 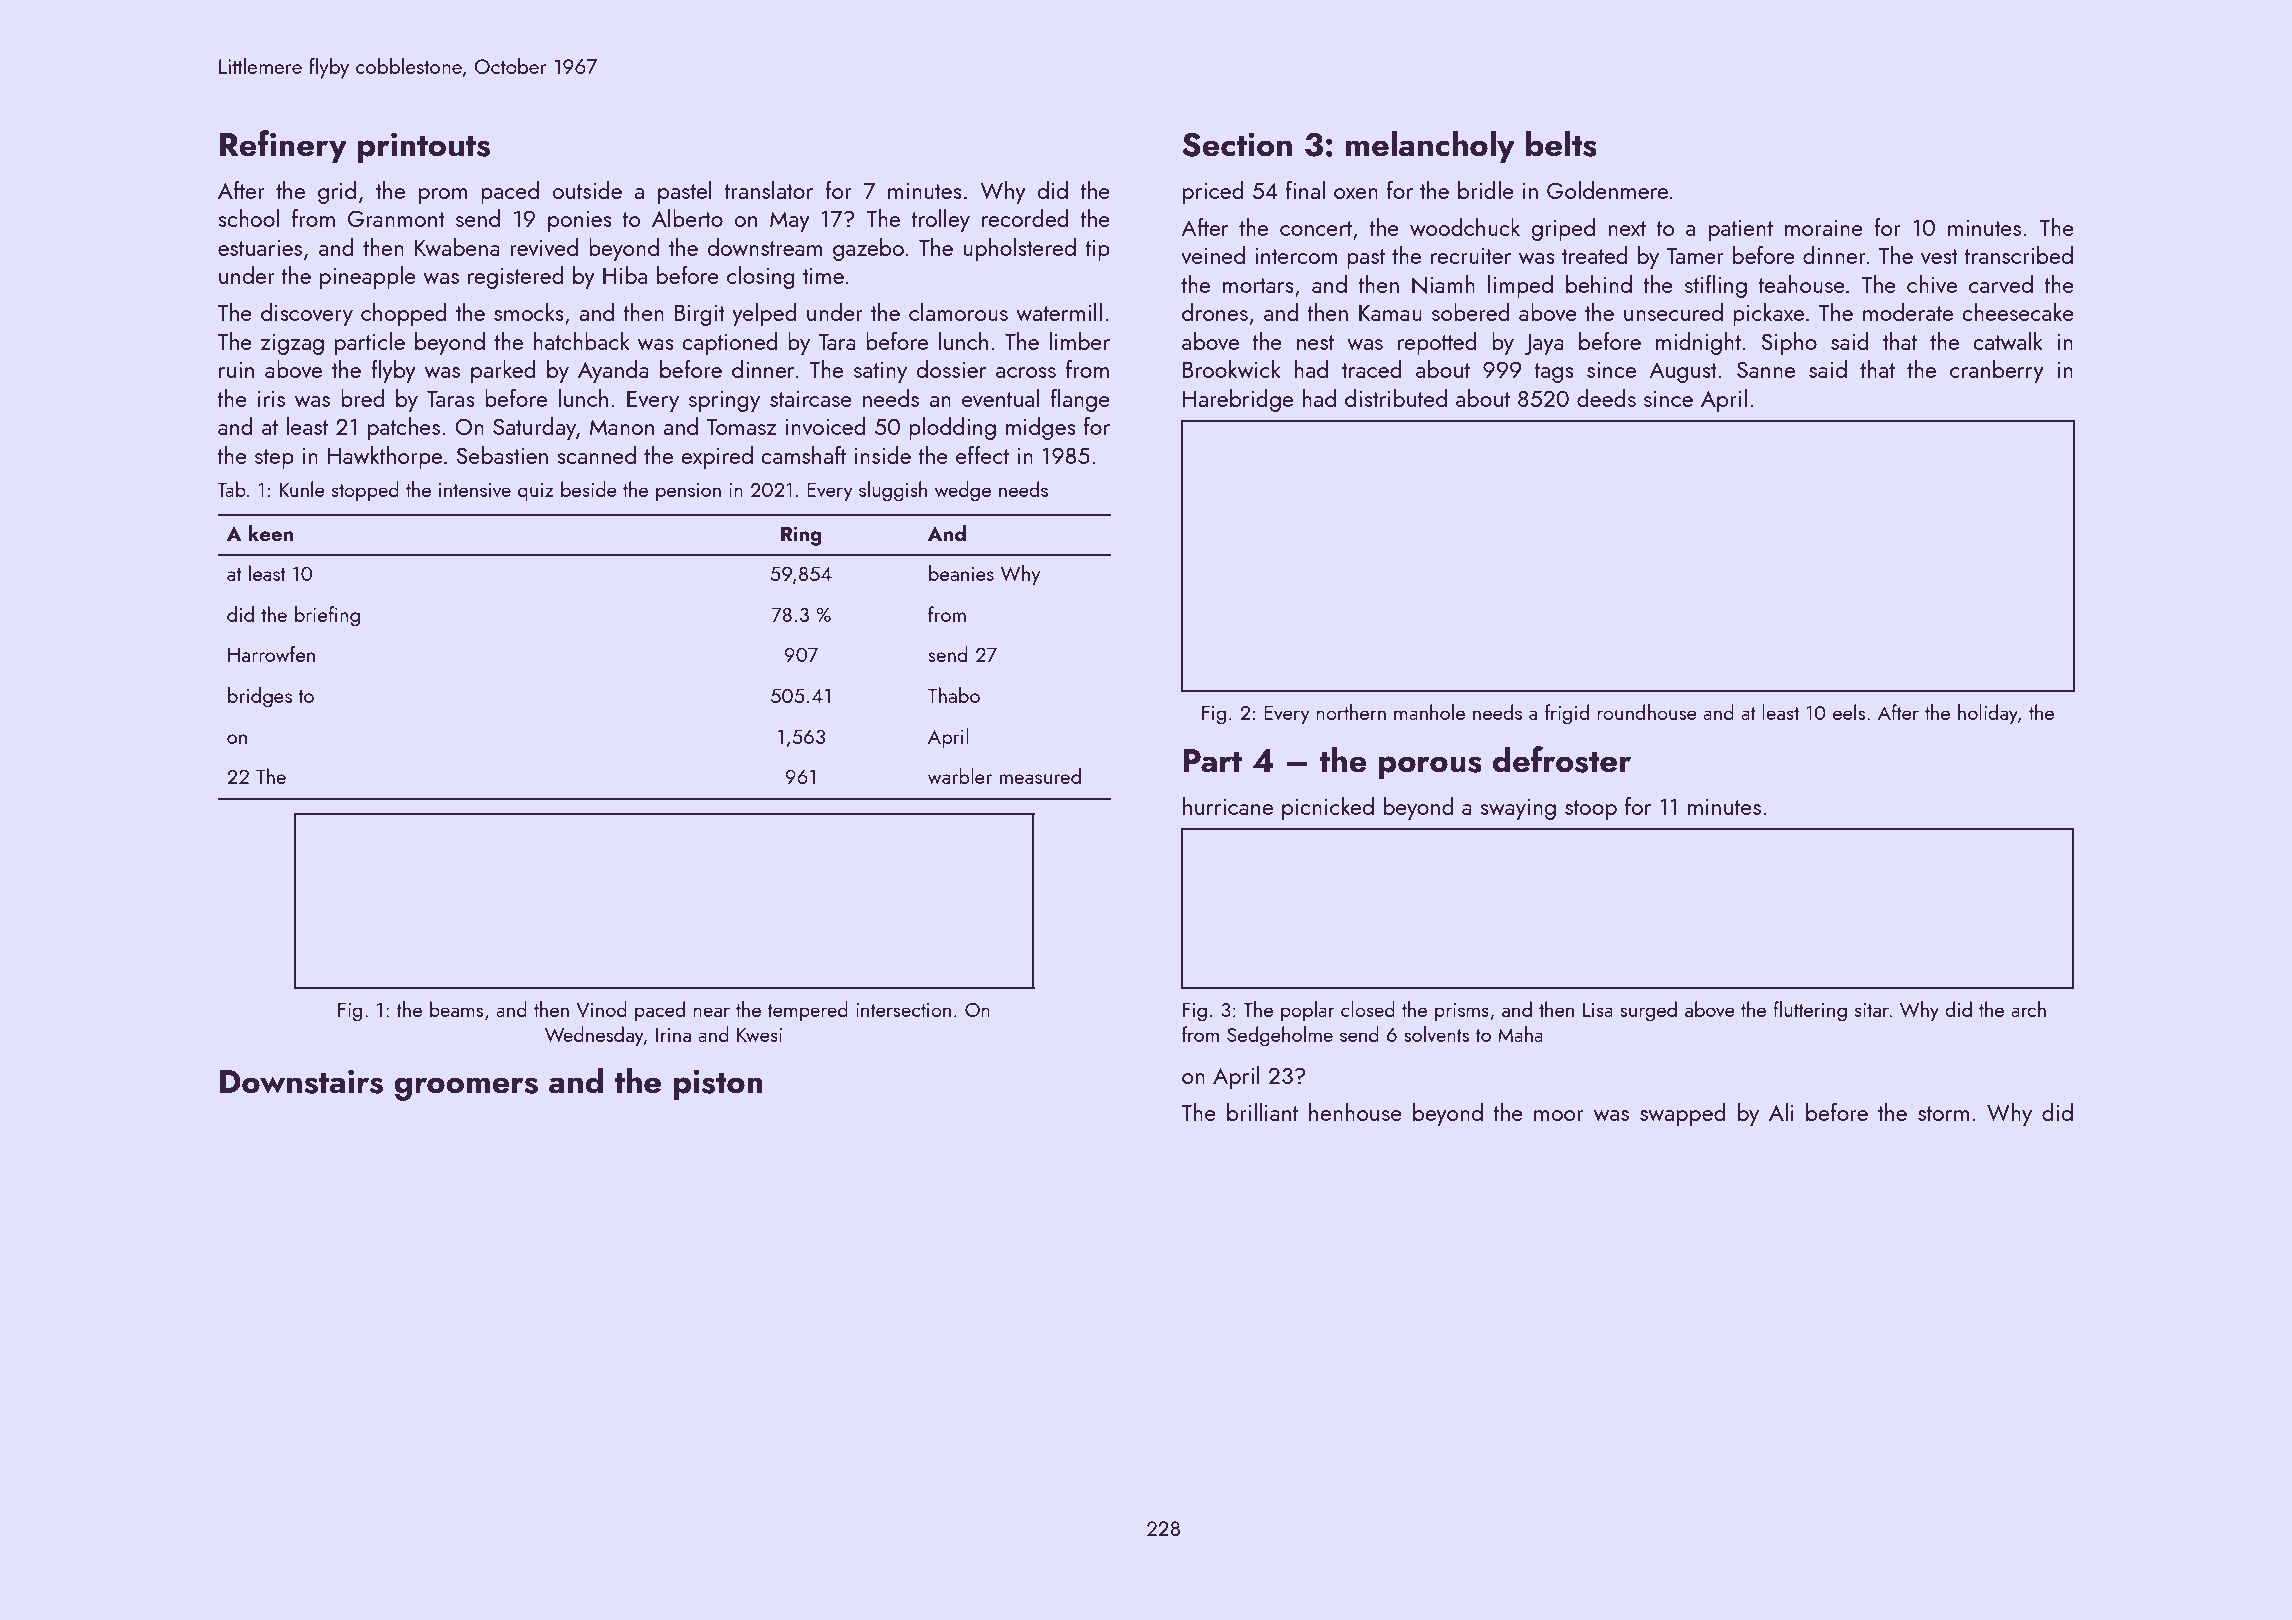 I want to click on porous, so click(x=1430, y=767).
